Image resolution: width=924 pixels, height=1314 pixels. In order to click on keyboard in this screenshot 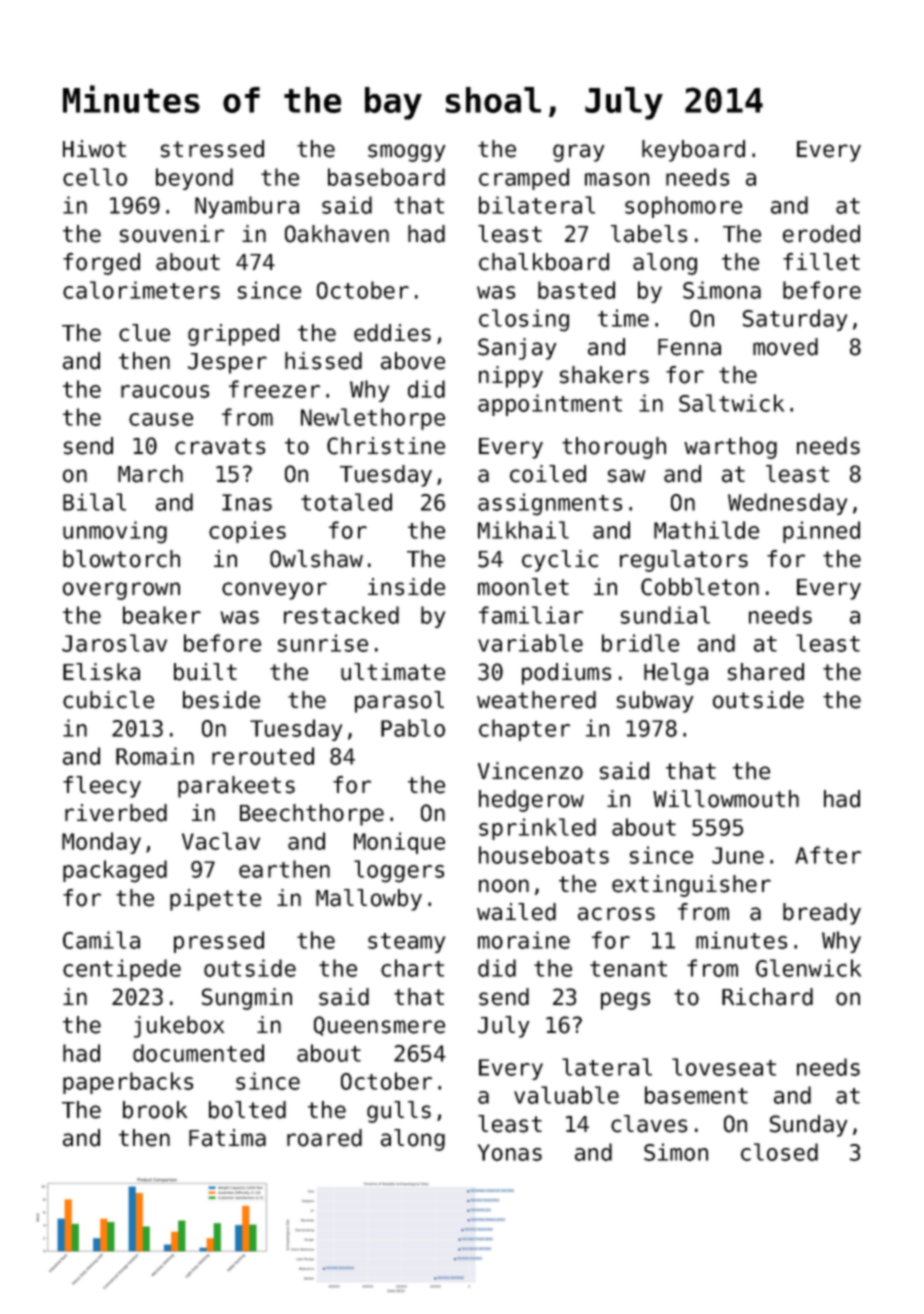, I will do `click(693, 151)`.
